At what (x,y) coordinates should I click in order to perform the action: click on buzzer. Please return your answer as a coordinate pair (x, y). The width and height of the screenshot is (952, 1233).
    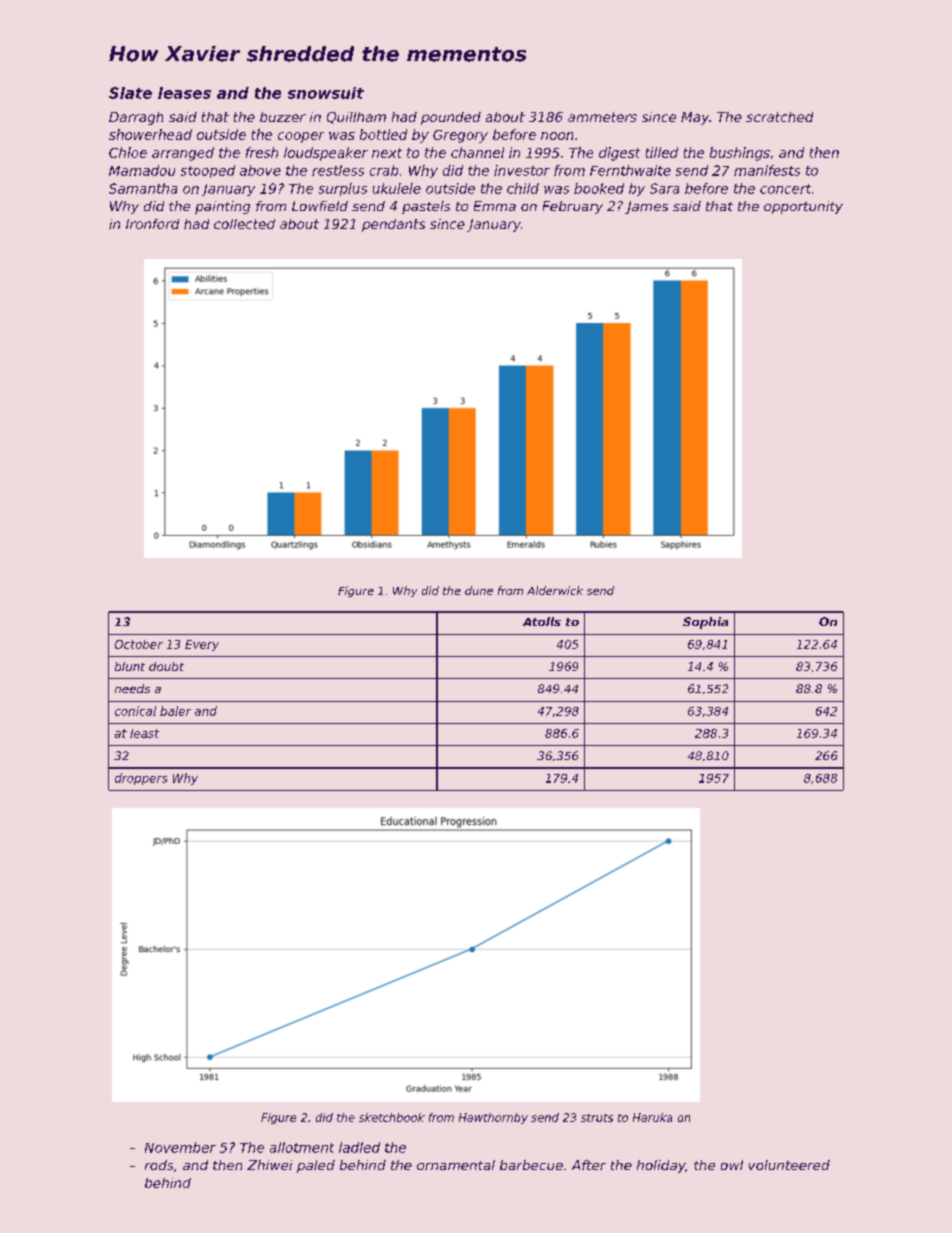
    Looking at the image, I should click on (283, 117).
